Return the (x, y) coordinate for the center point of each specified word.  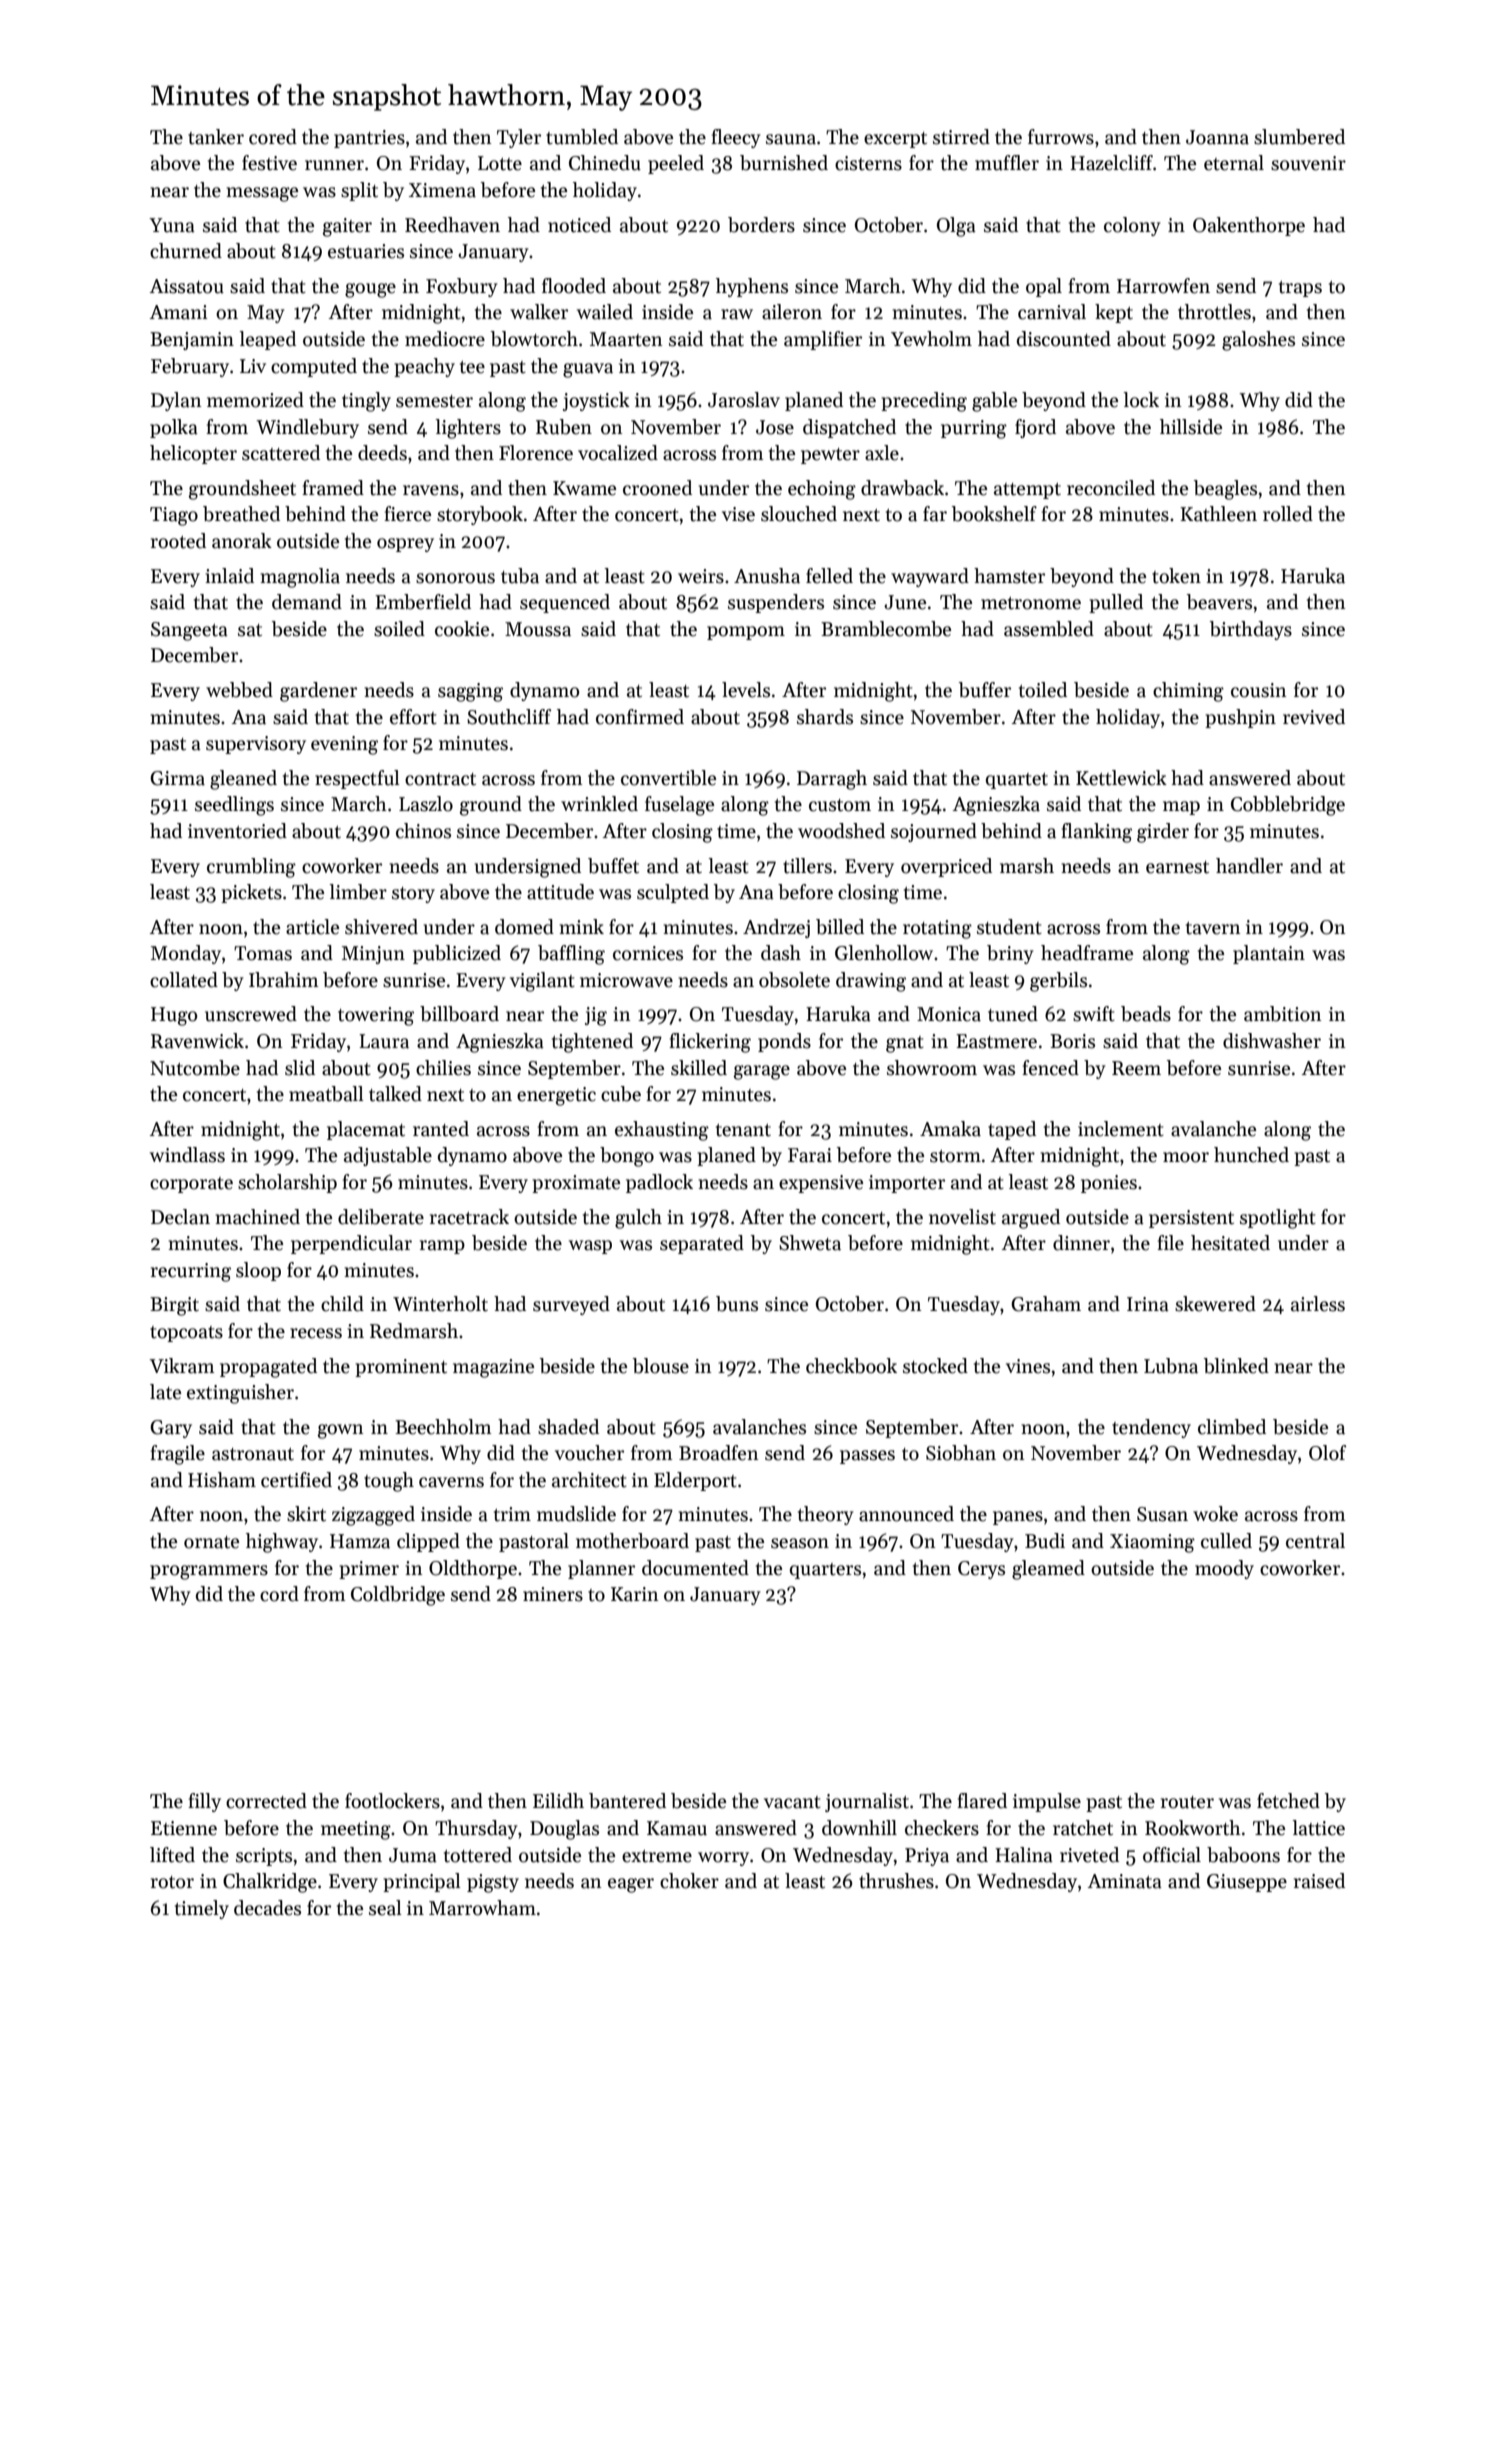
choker (689, 1881)
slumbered (1299, 137)
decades (267, 1908)
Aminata (1125, 1881)
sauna (791, 139)
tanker (216, 137)
